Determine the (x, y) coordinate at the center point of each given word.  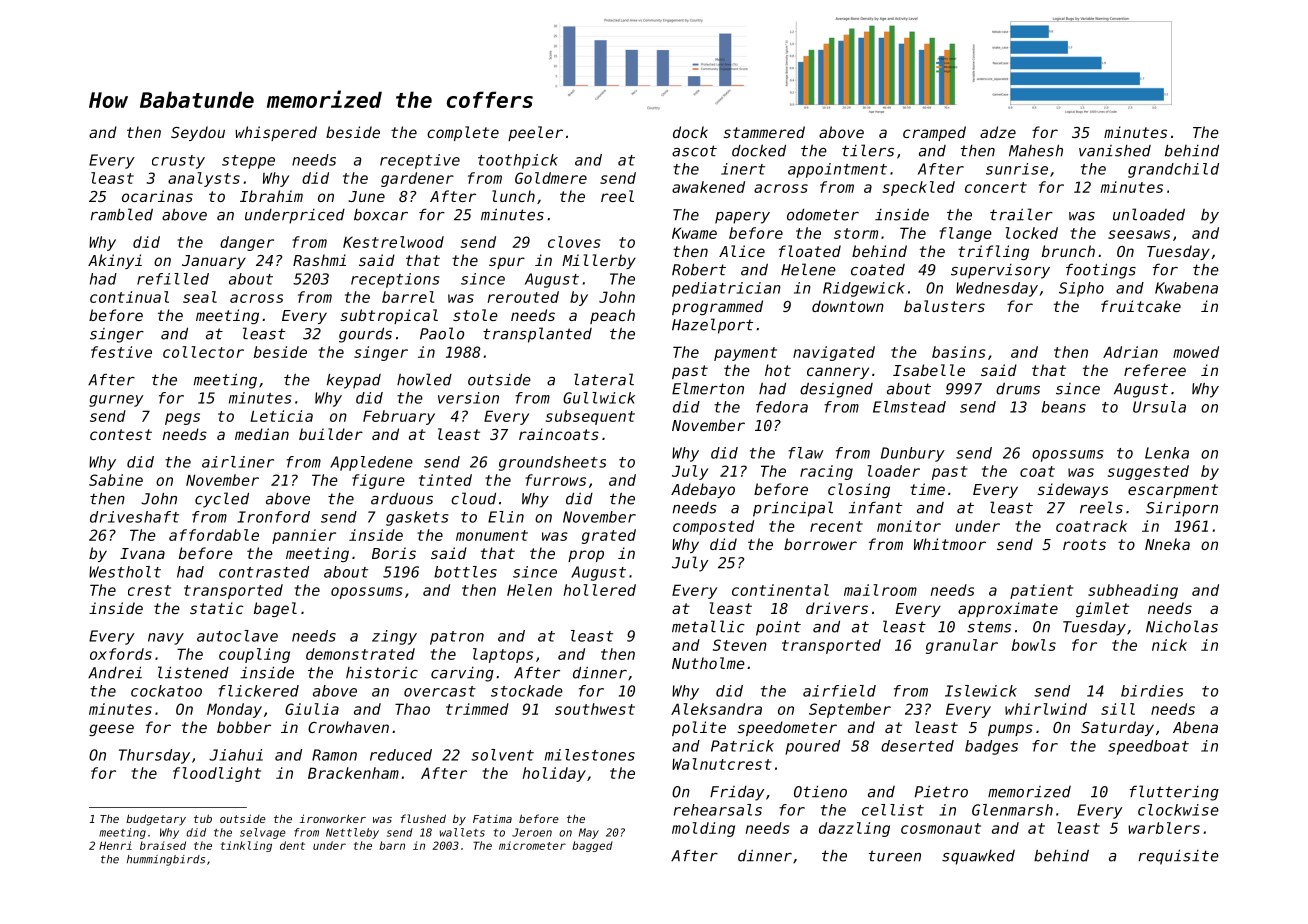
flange (965, 234)
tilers (868, 150)
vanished (1115, 151)
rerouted (523, 297)
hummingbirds (166, 860)
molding (703, 829)
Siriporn (1182, 509)
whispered (276, 133)
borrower (820, 544)
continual (129, 297)
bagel (275, 609)
